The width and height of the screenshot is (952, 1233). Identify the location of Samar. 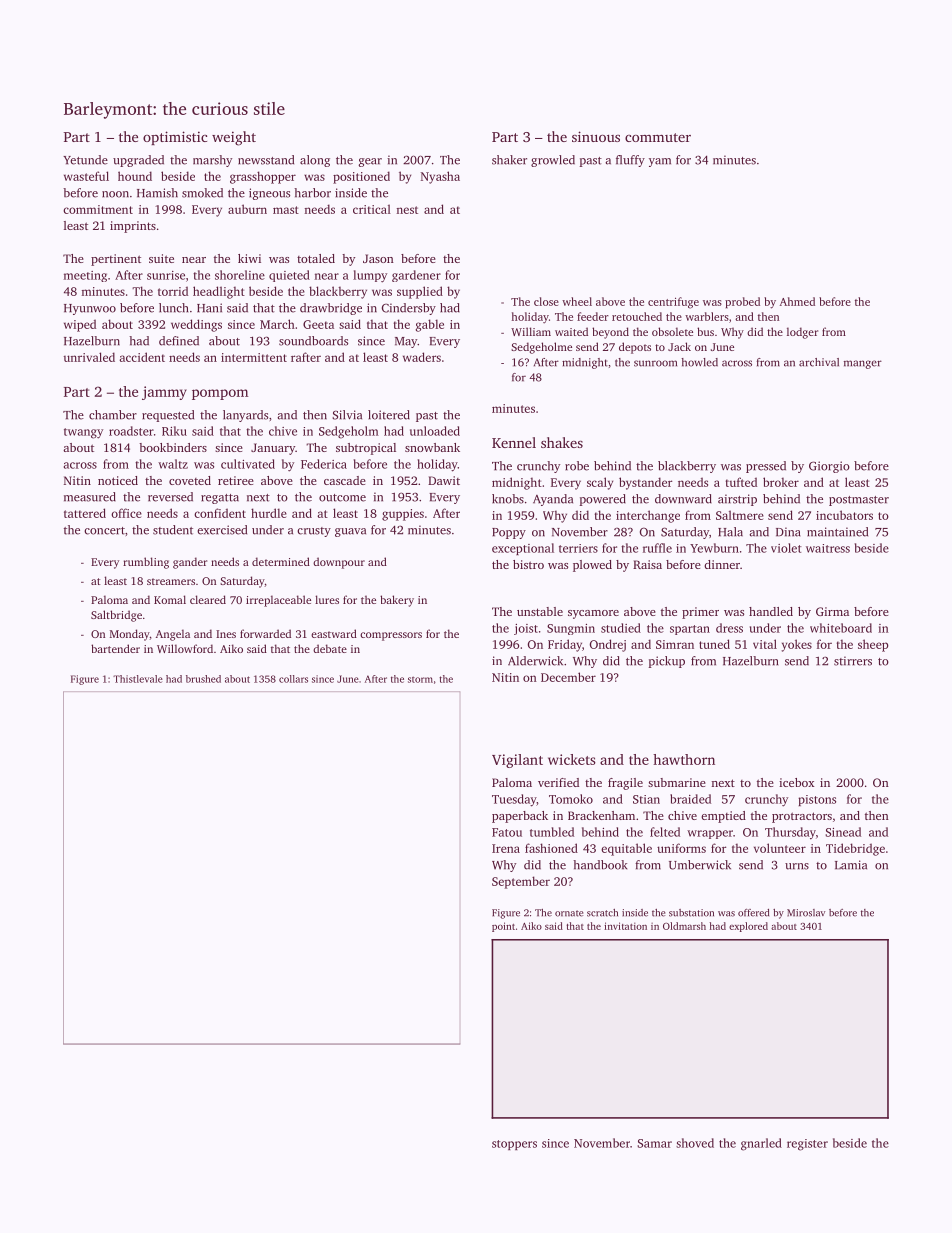
(654, 1143).
